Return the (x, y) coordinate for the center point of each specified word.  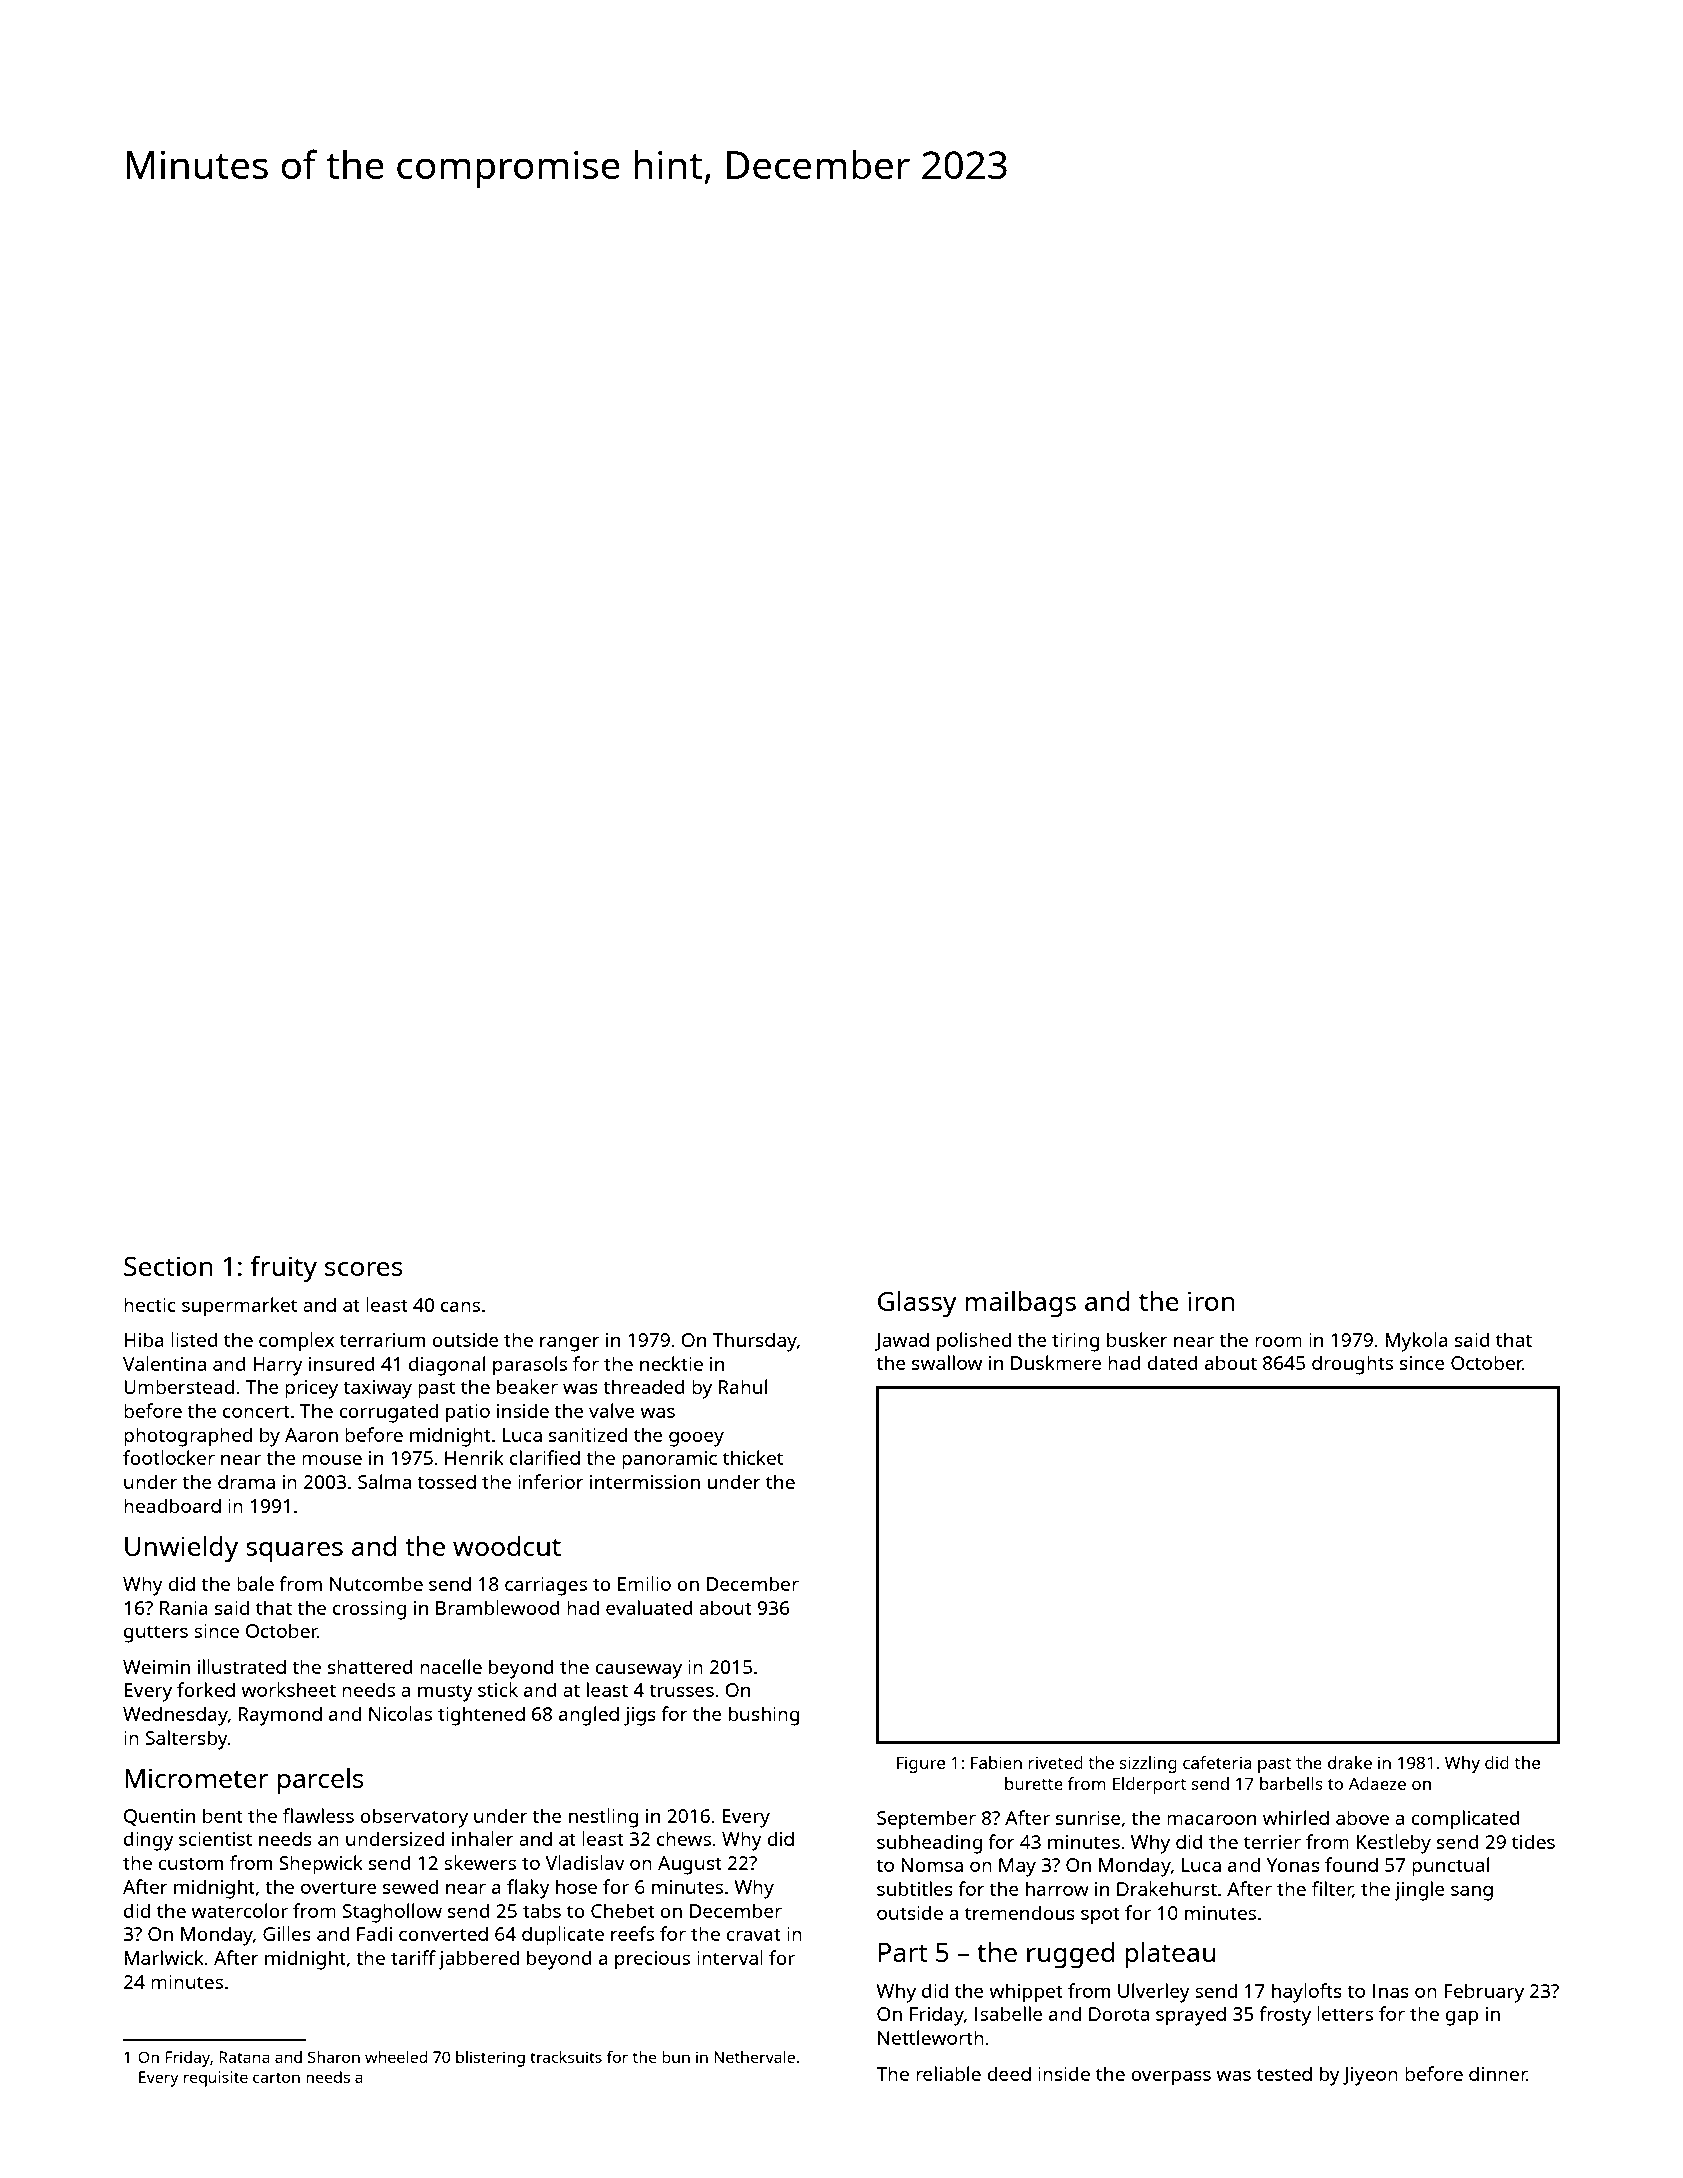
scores (364, 1269)
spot (1100, 1916)
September (926, 1820)
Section (168, 1266)
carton (276, 2077)
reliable (948, 2073)
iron (1211, 1301)
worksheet (288, 1689)
